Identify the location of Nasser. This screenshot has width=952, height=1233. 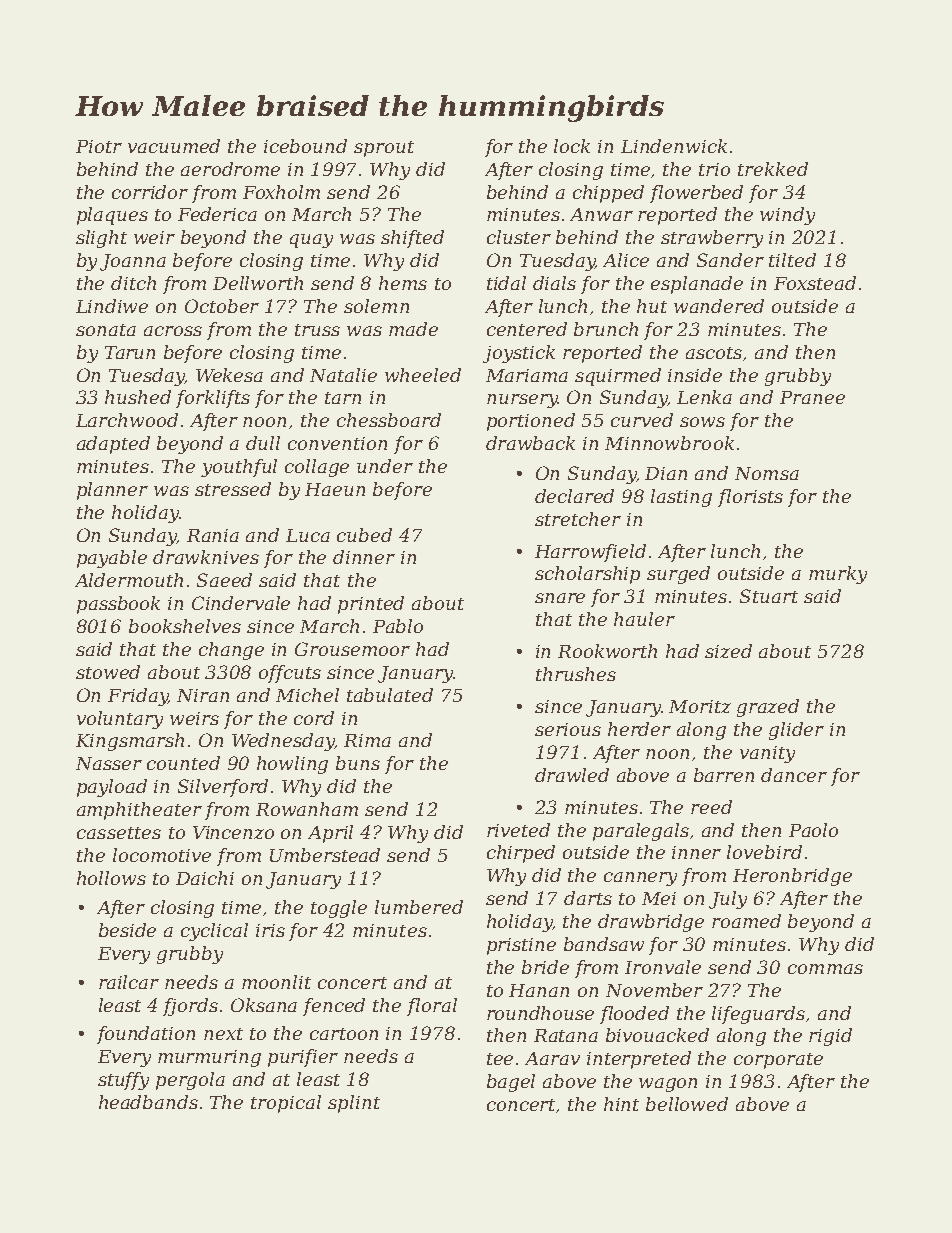
(109, 763).
